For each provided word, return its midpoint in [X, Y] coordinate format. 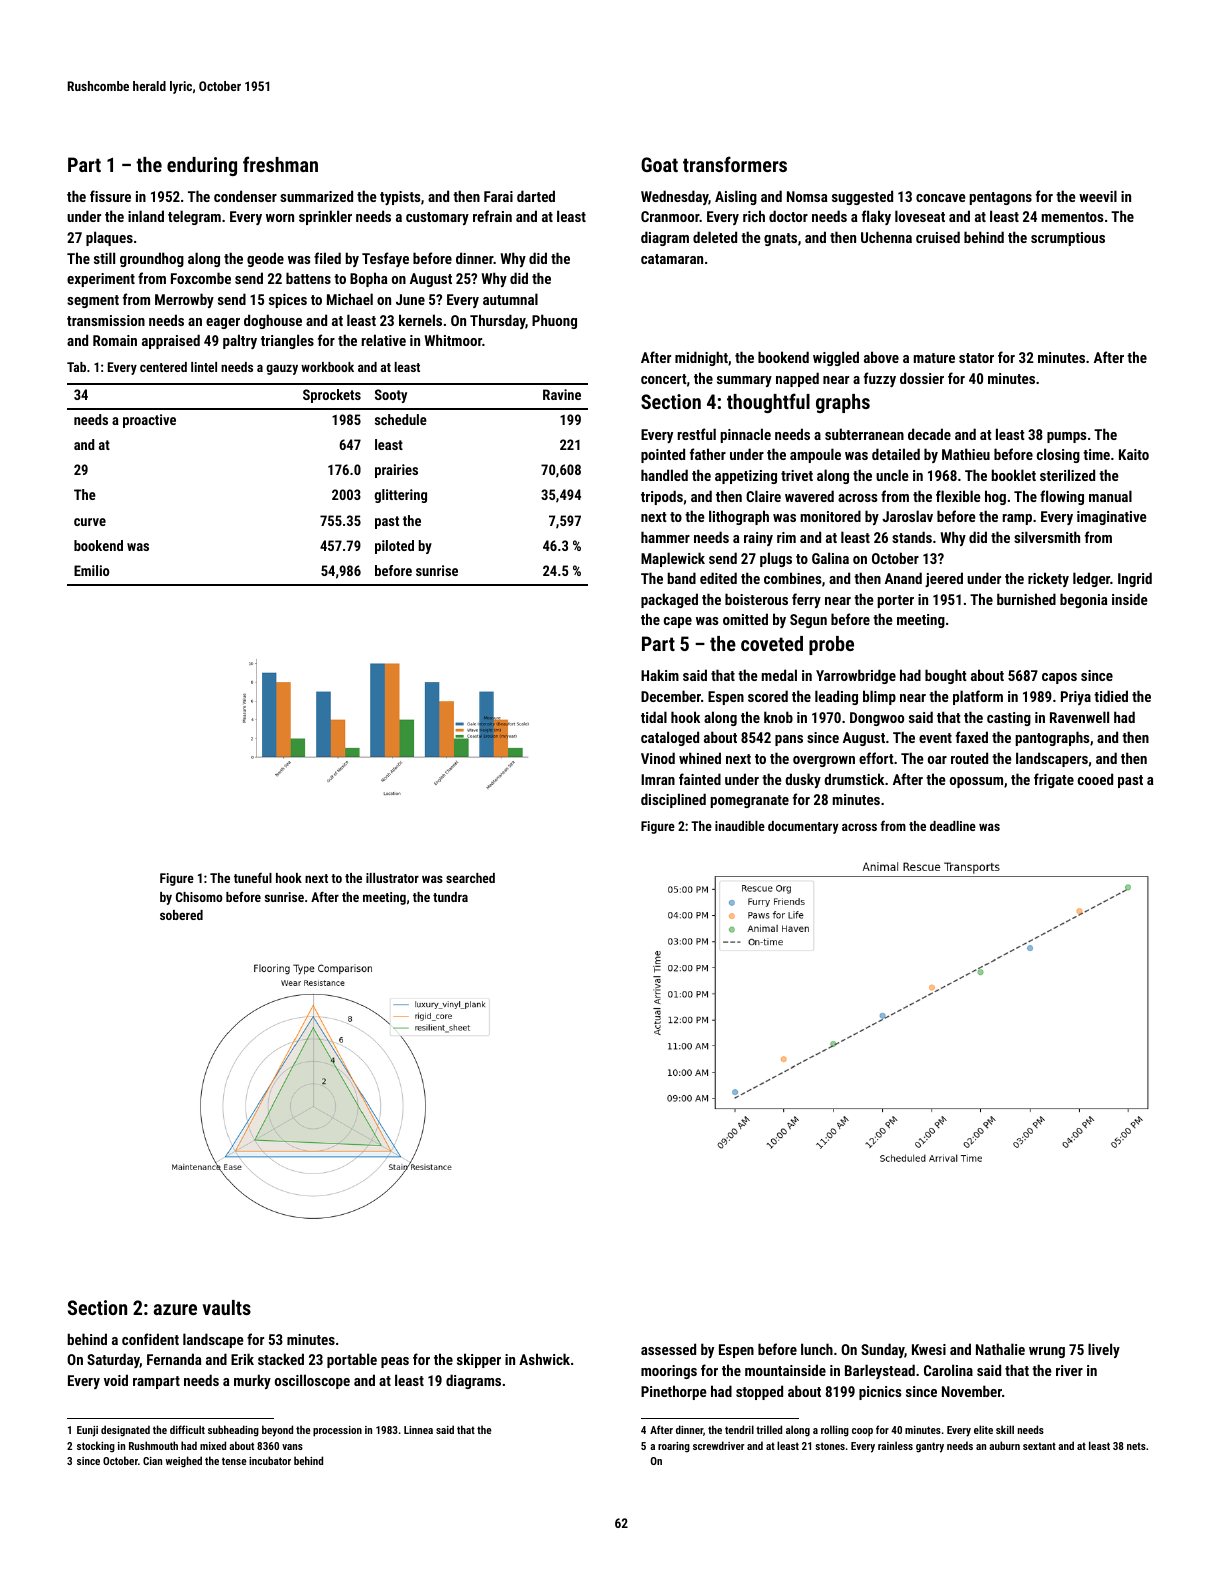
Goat [659, 164]
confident [150, 1339]
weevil [1098, 196]
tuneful [253, 877]
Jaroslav [907, 516]
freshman [280, 164]
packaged [669, 600]
